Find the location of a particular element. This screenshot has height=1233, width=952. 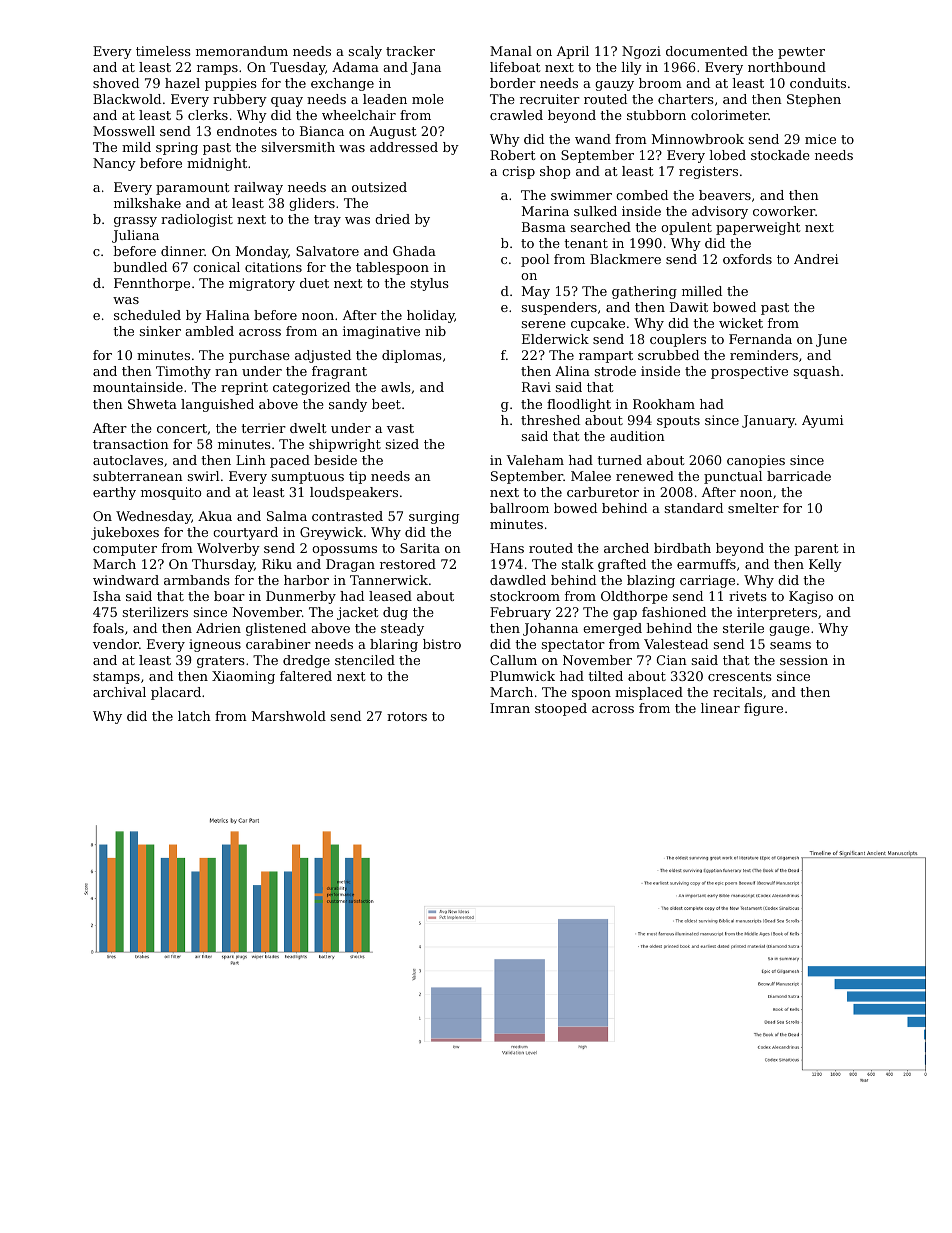

Stephen is located at coordinates (814, 100).
